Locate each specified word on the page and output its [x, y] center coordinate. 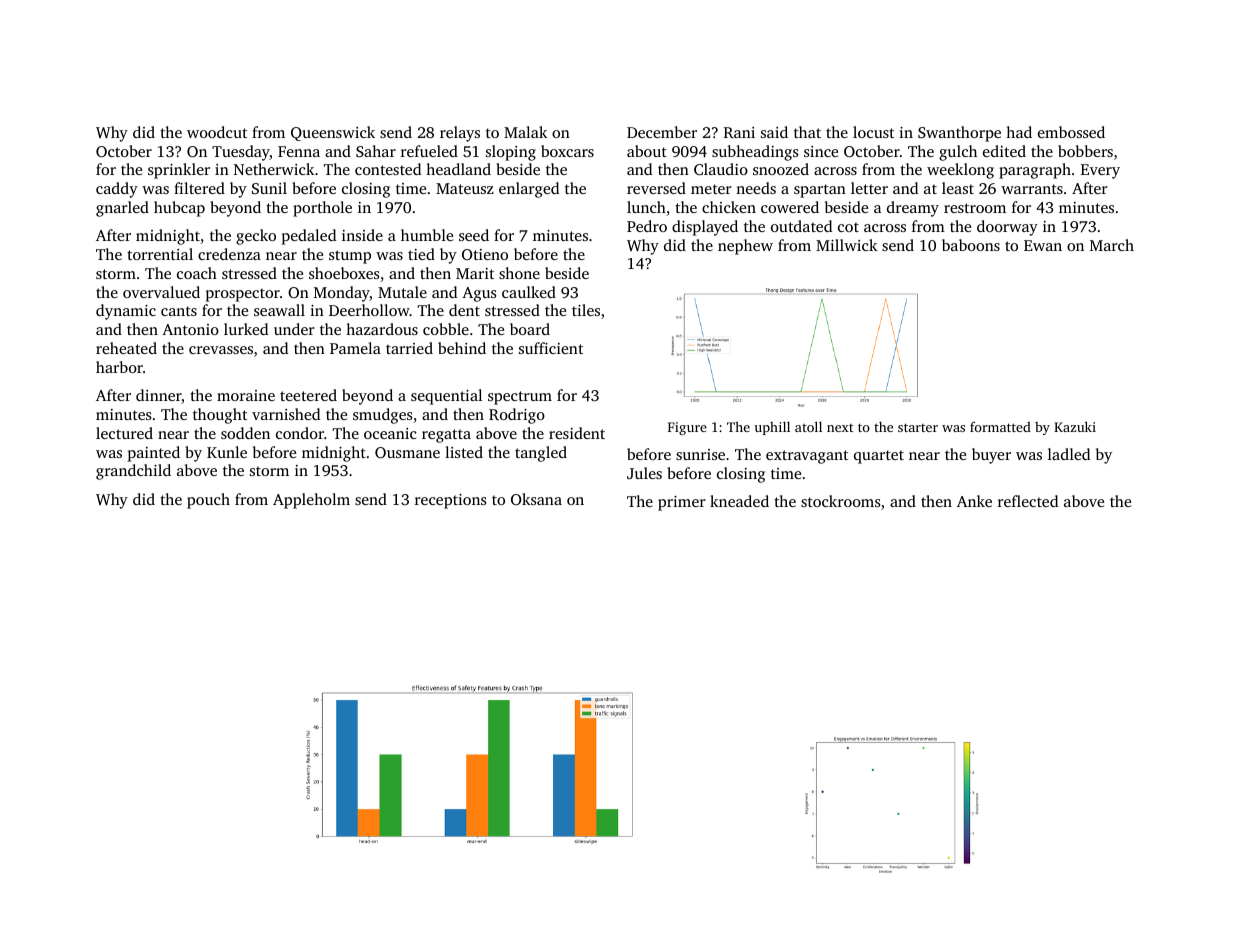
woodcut [217, 132]
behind [462, 348]
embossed [1071, 132]
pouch [208, 501]
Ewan [1043, 245]
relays [460, 134]
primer [682, 503]
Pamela [355, 348]
